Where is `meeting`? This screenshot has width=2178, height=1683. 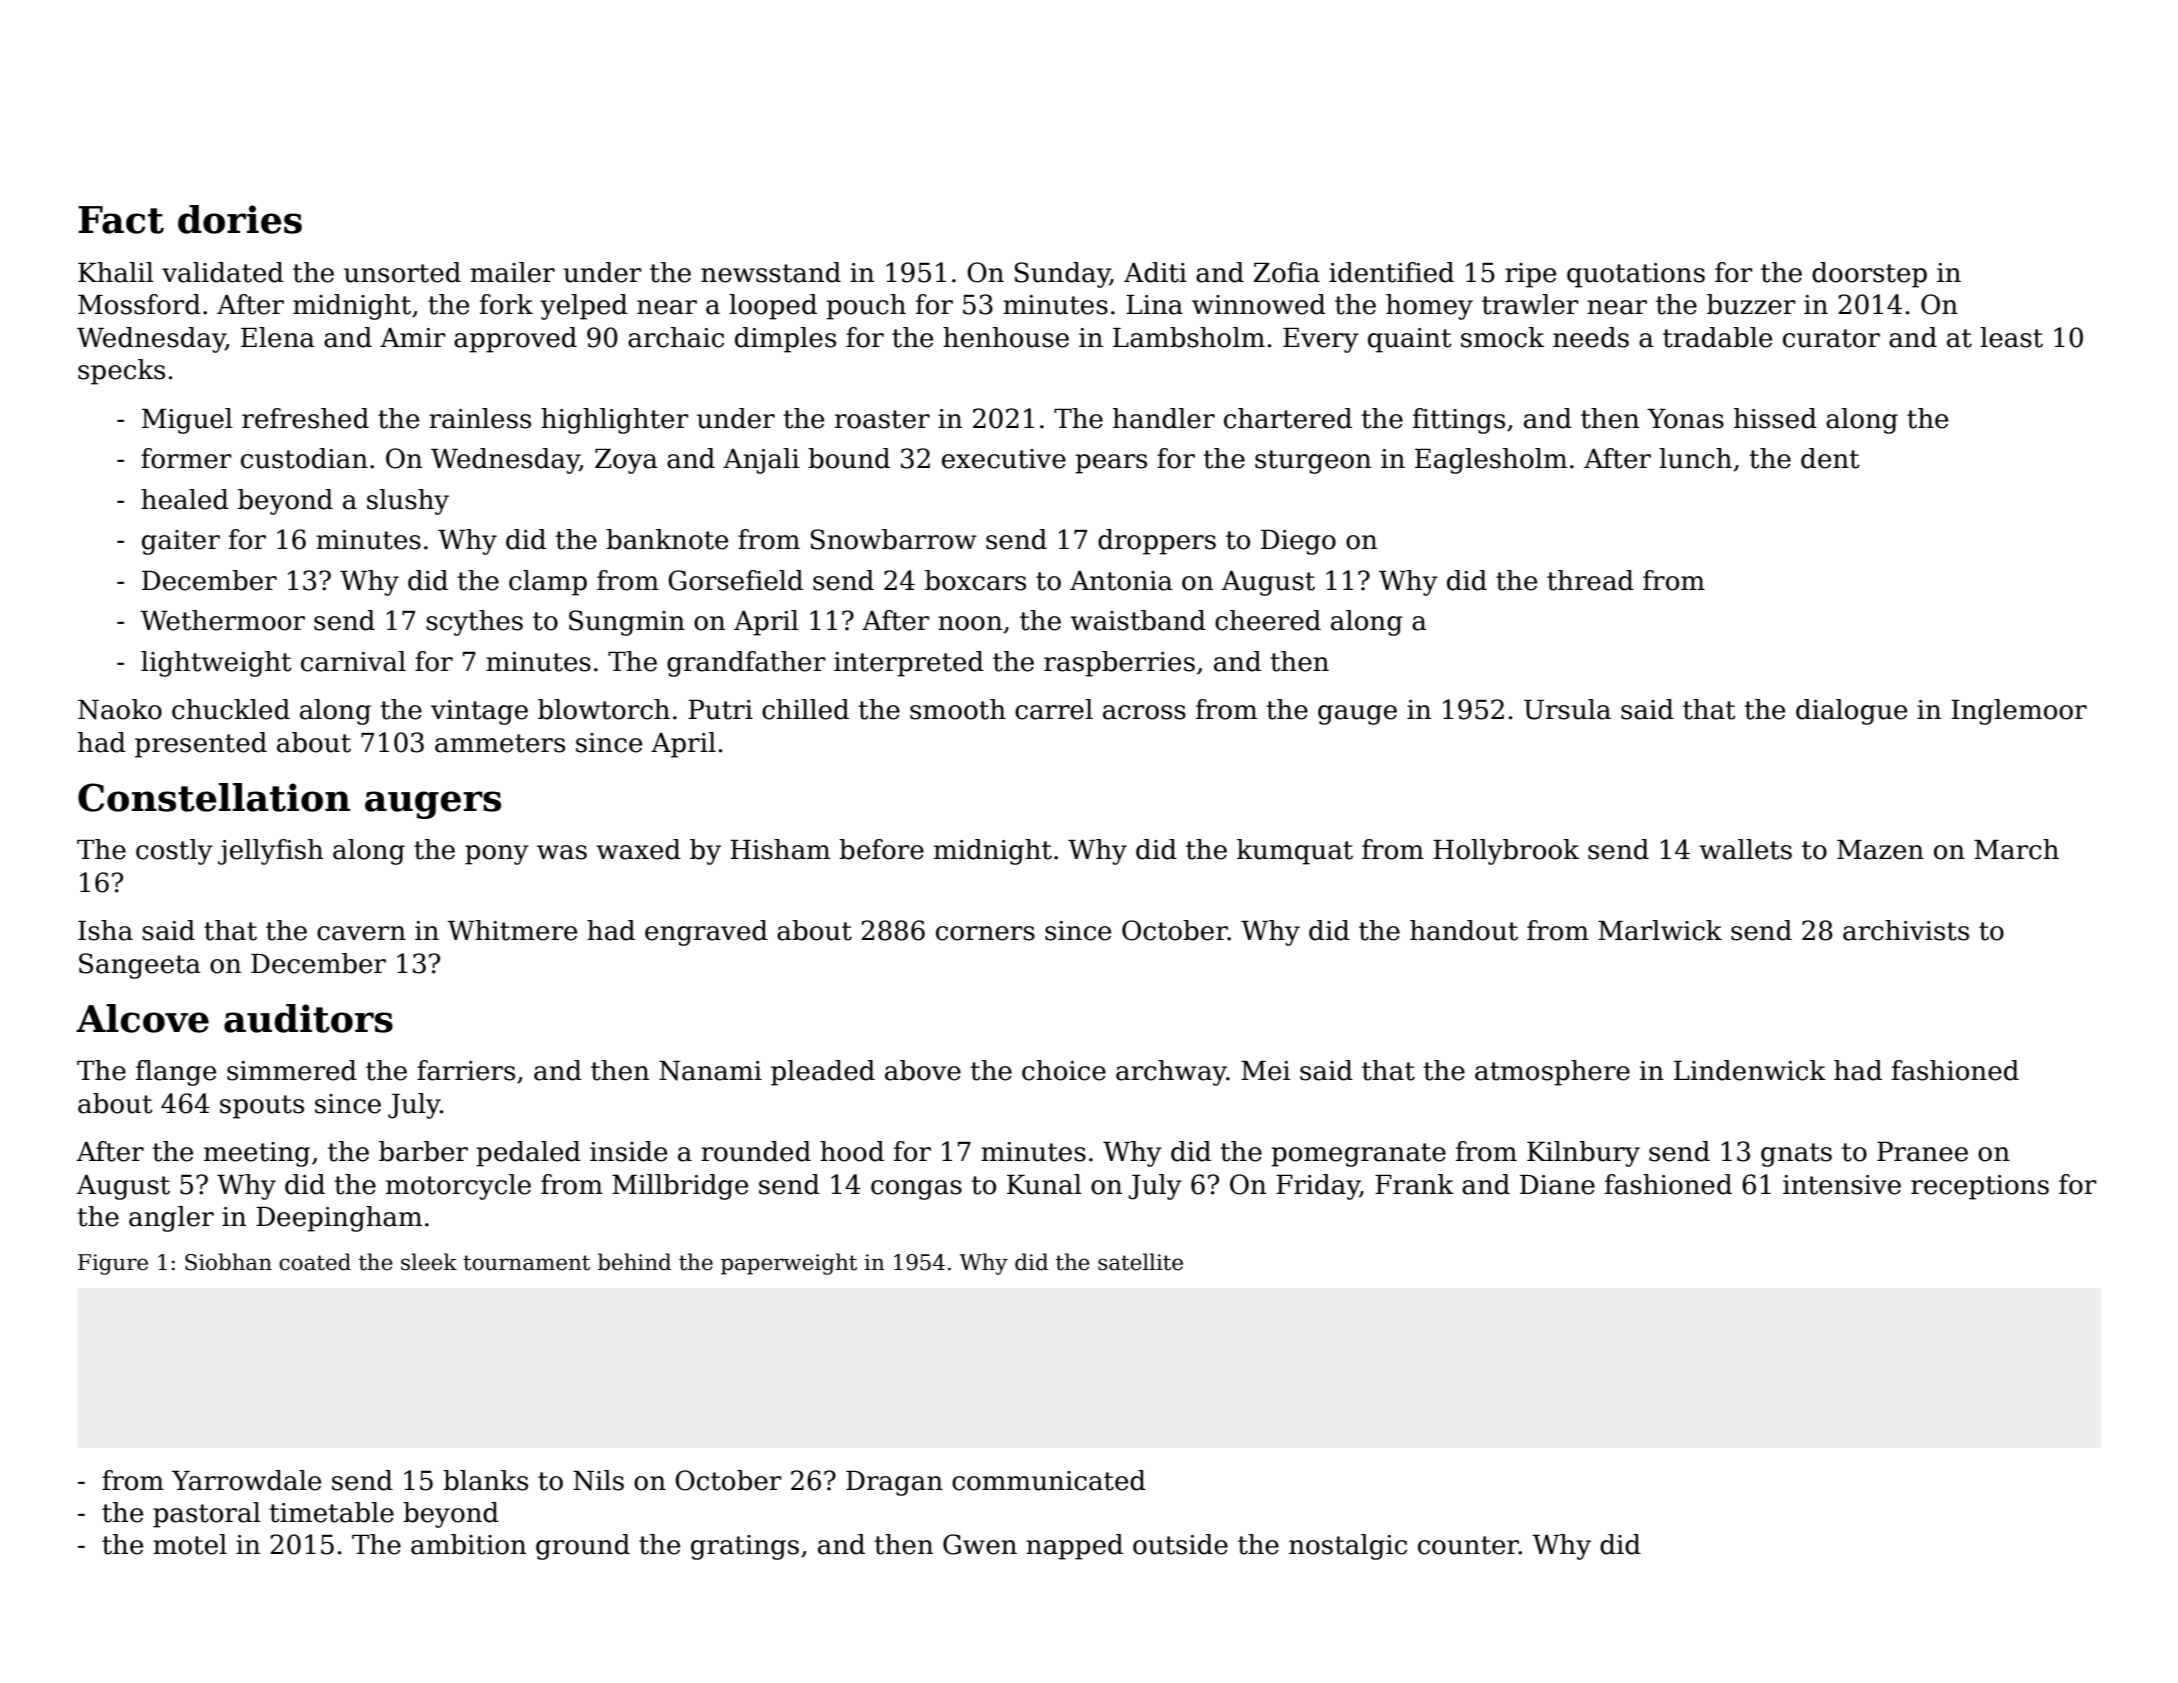 meeting is located at coordinates (257, 1154).
